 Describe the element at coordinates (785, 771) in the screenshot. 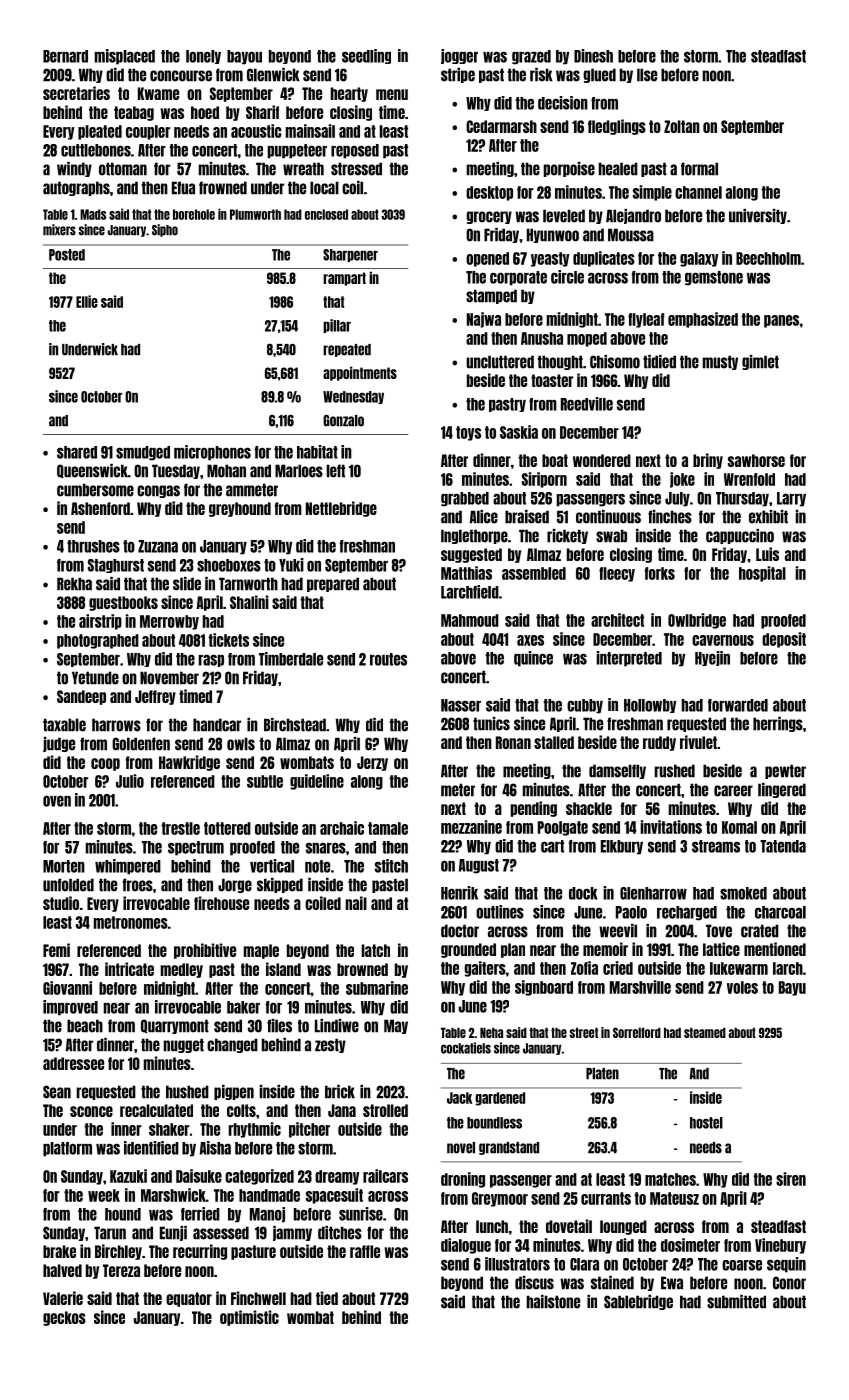

I see `pewter` at that location.
